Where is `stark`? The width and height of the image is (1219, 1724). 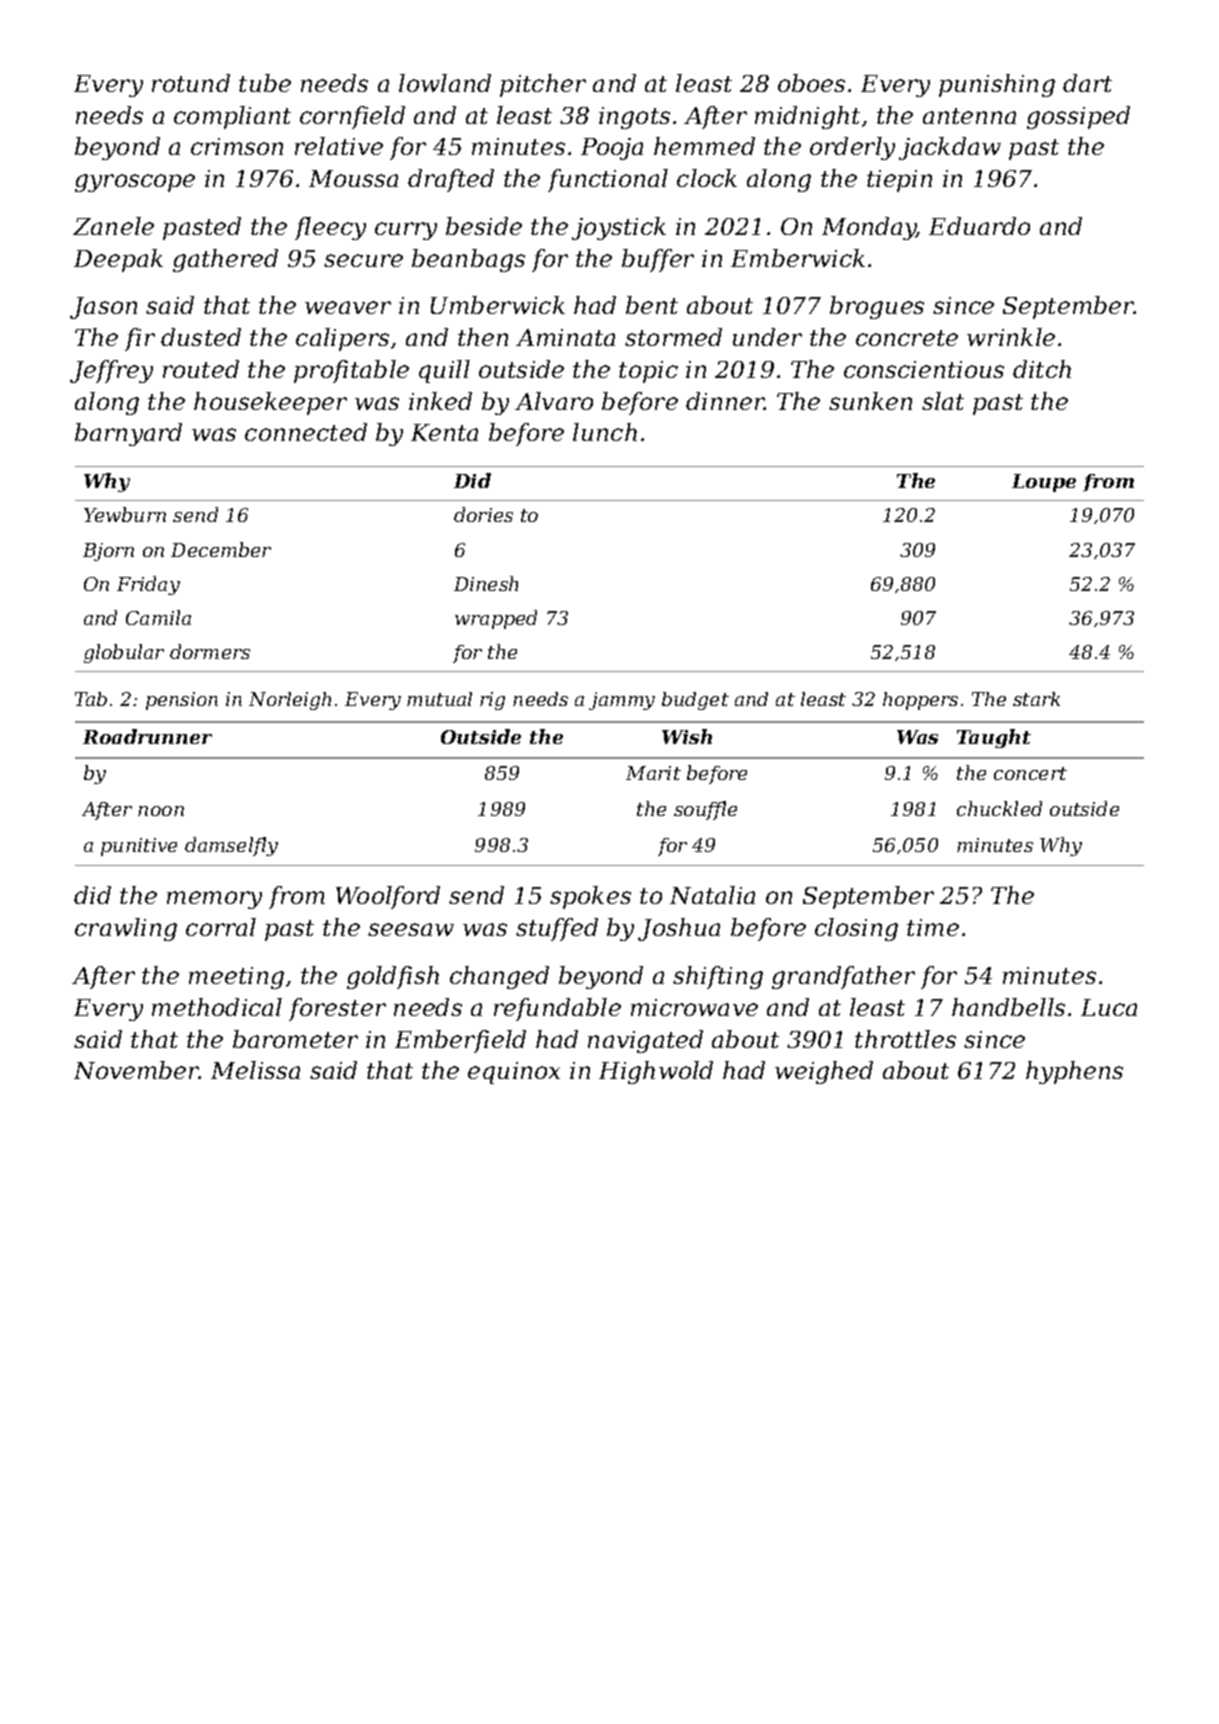 stark is located at coordinates (1036, 699).
